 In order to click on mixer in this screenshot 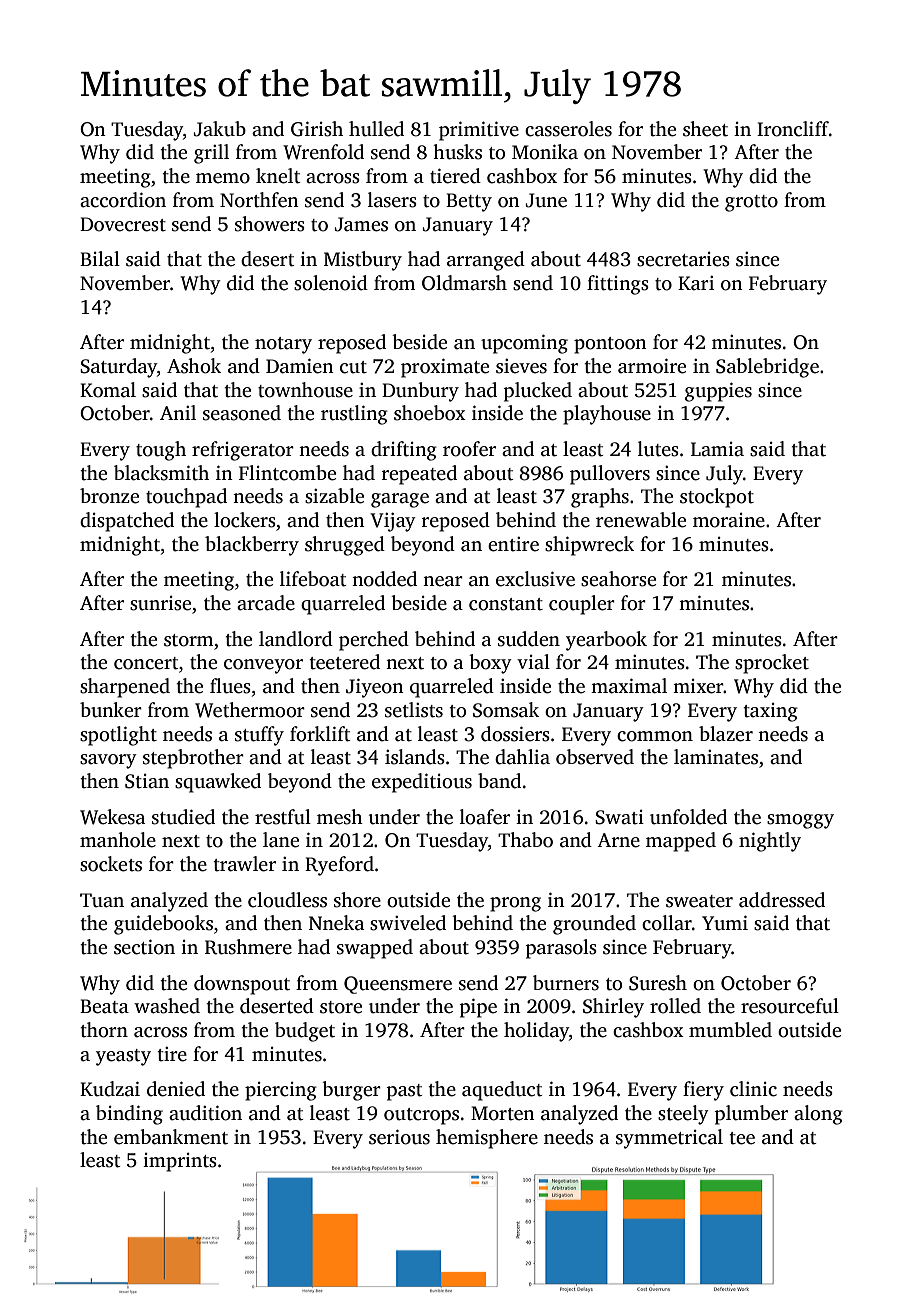, I will do `click(698, 686)`.
